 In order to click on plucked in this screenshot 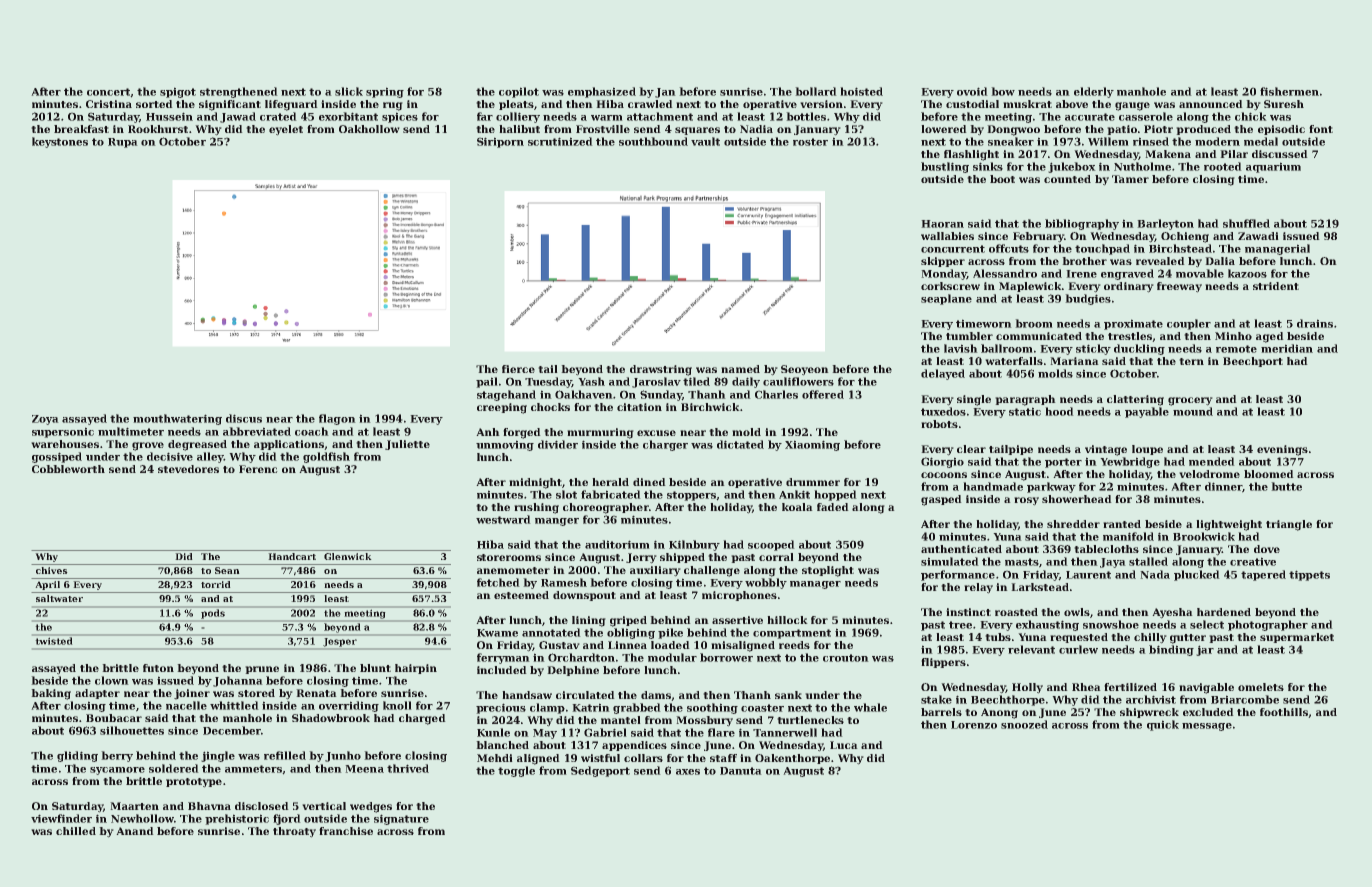, I will do `click(1196, 575)`.
